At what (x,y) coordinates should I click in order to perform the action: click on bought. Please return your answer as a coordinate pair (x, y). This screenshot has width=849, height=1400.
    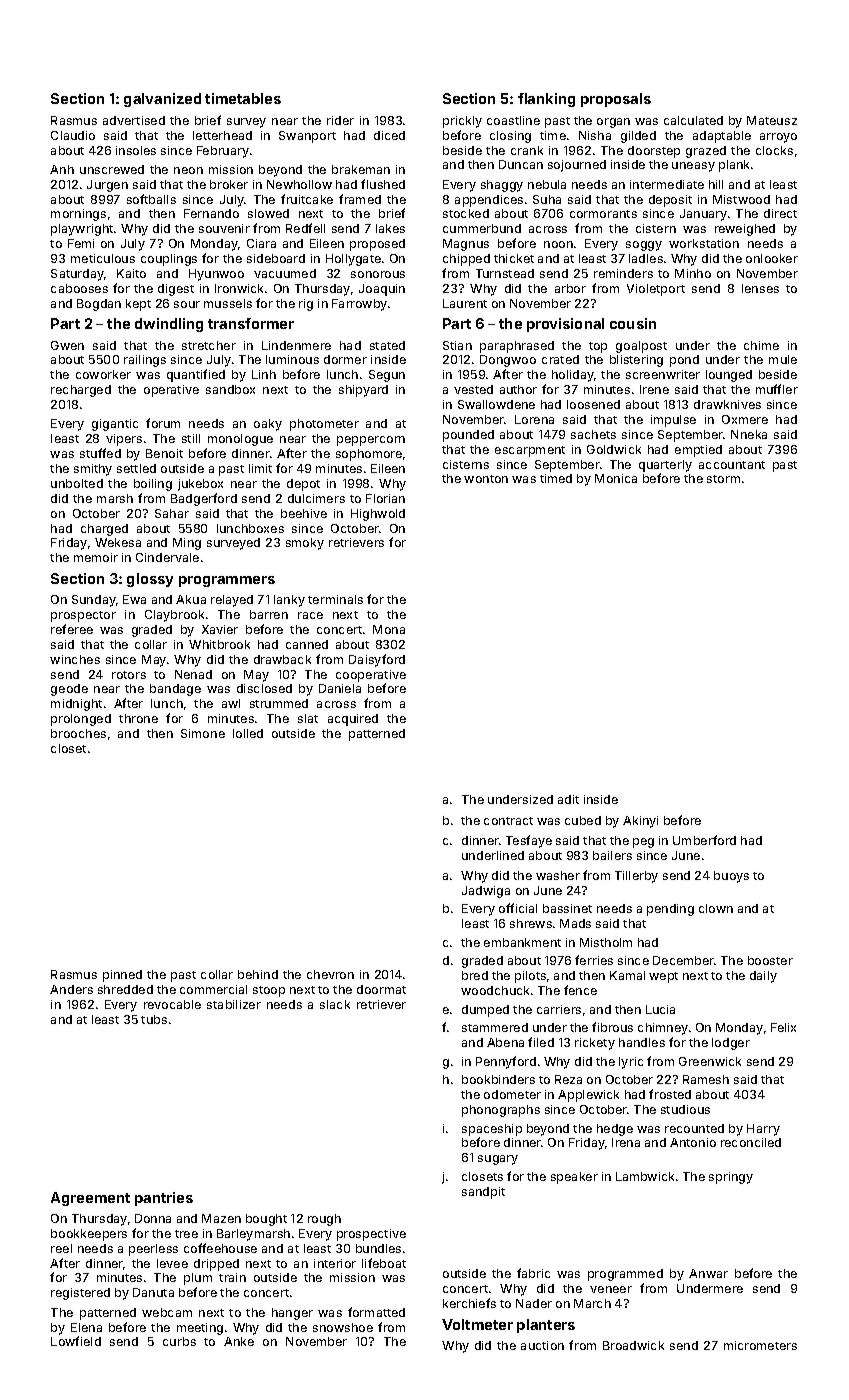
    Looking at the image, I should click on (266, 1220).
